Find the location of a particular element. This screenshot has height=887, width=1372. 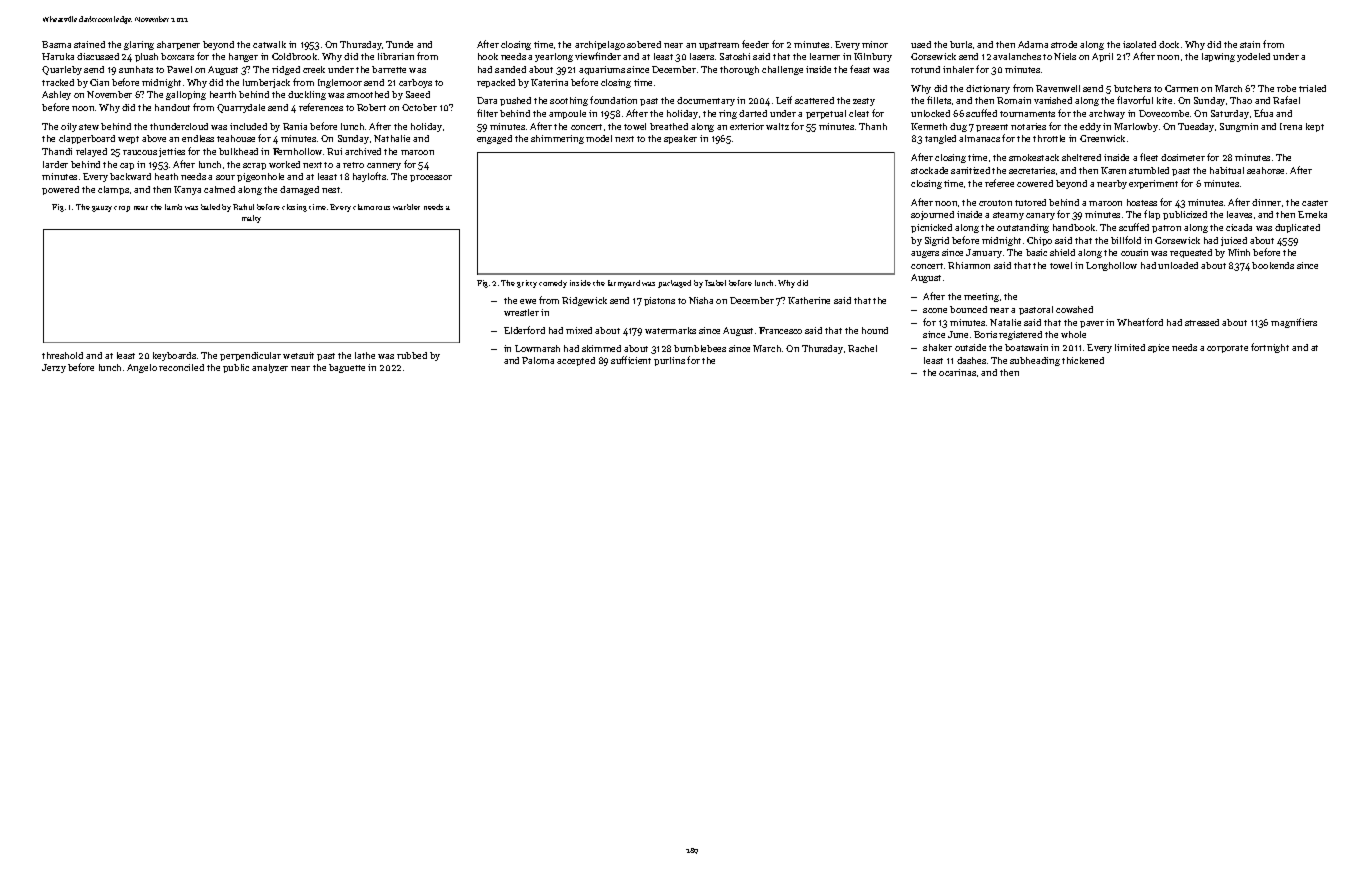

subheading is located at coordinates (1035, 361).
